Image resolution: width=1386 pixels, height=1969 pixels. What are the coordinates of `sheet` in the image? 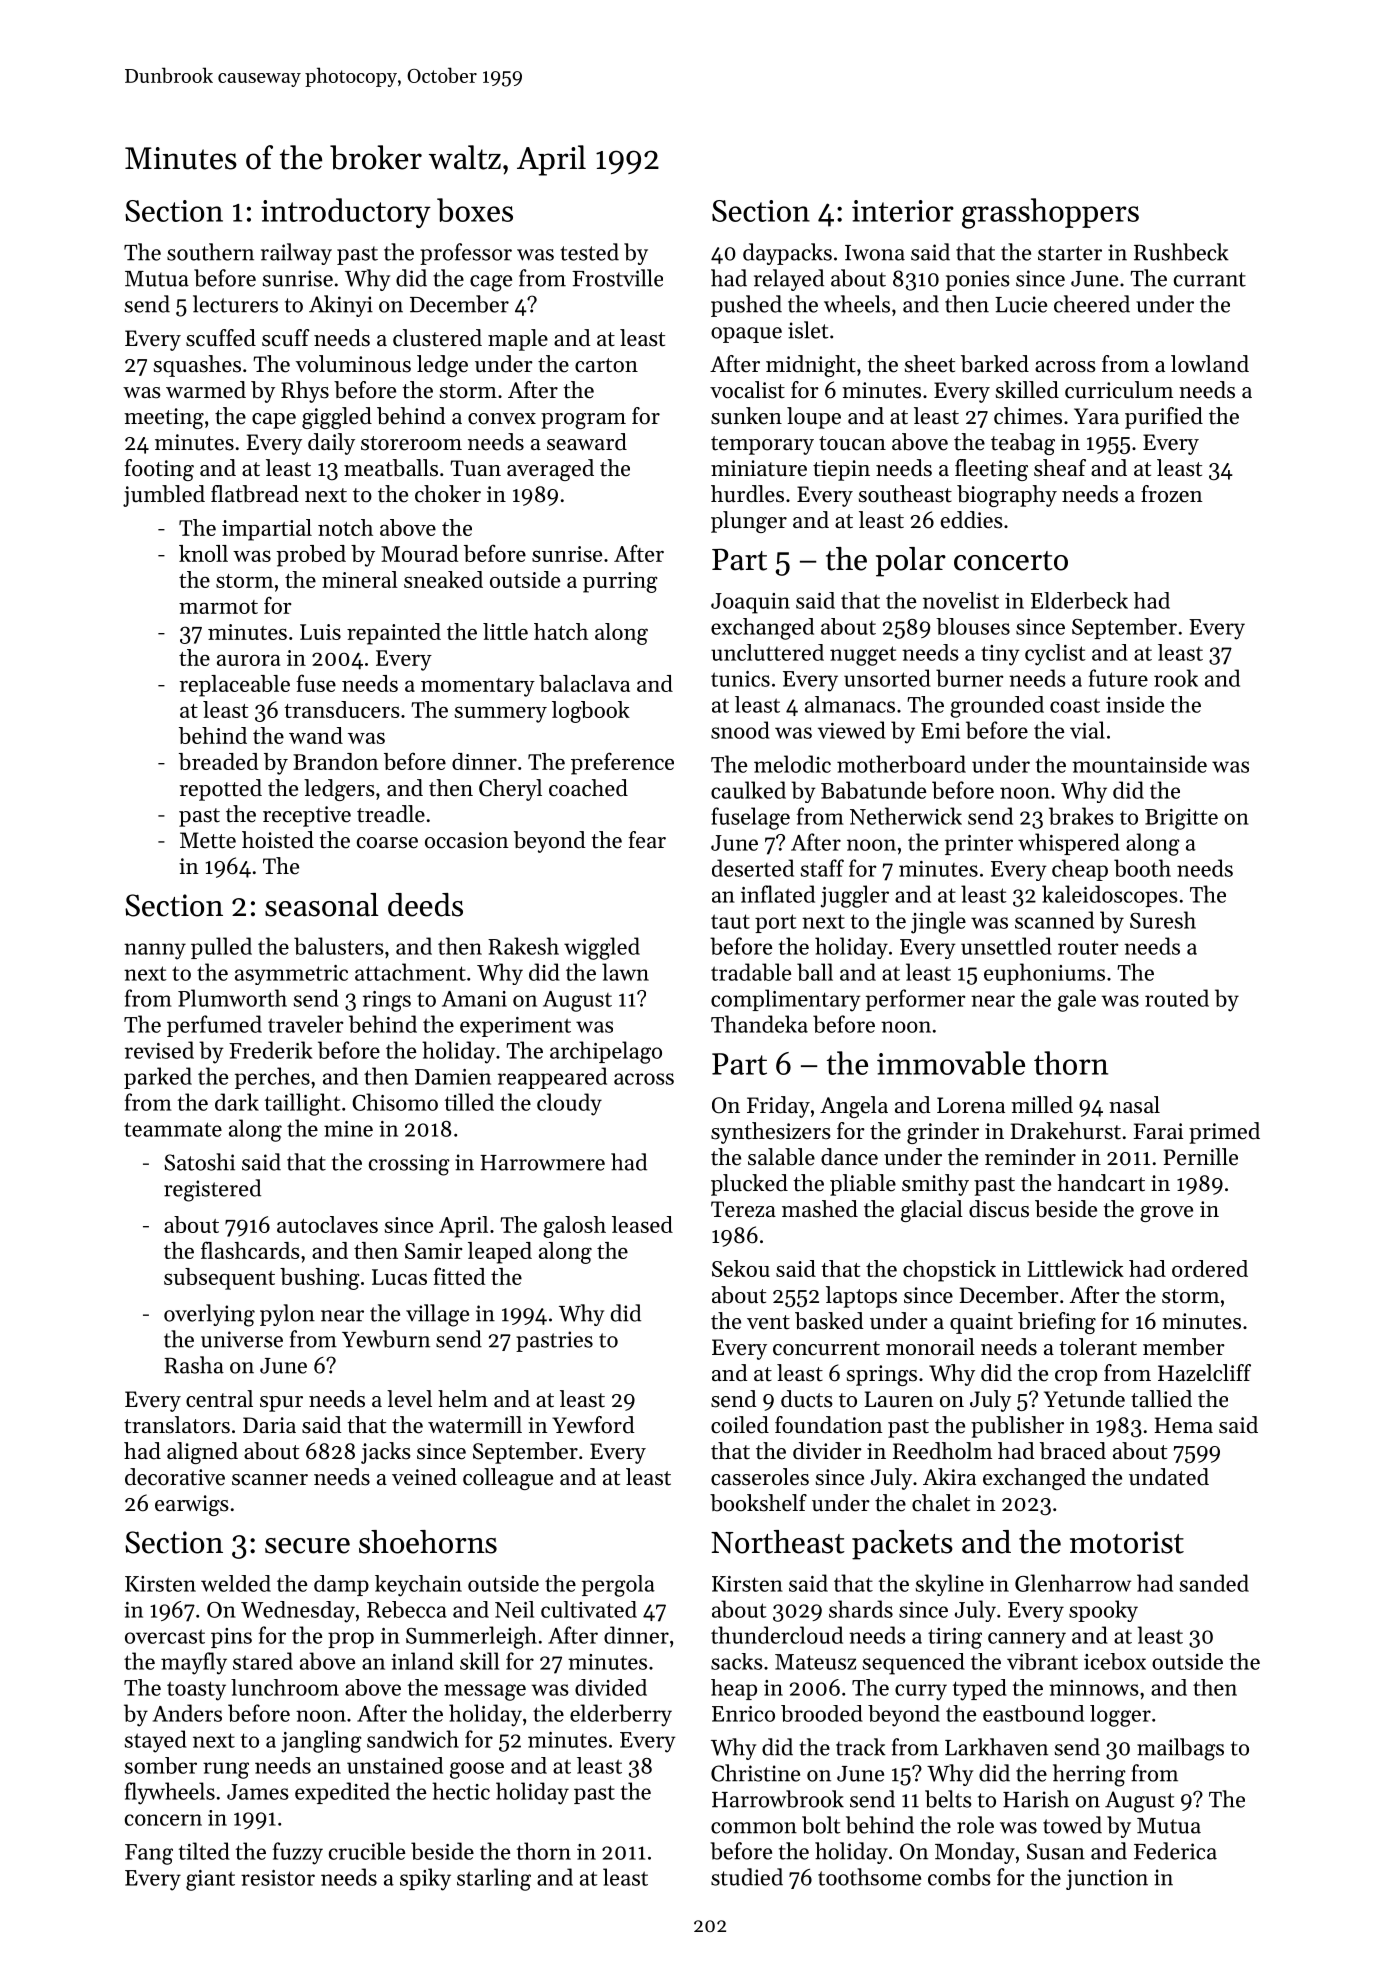 It's located at (930, 364).
